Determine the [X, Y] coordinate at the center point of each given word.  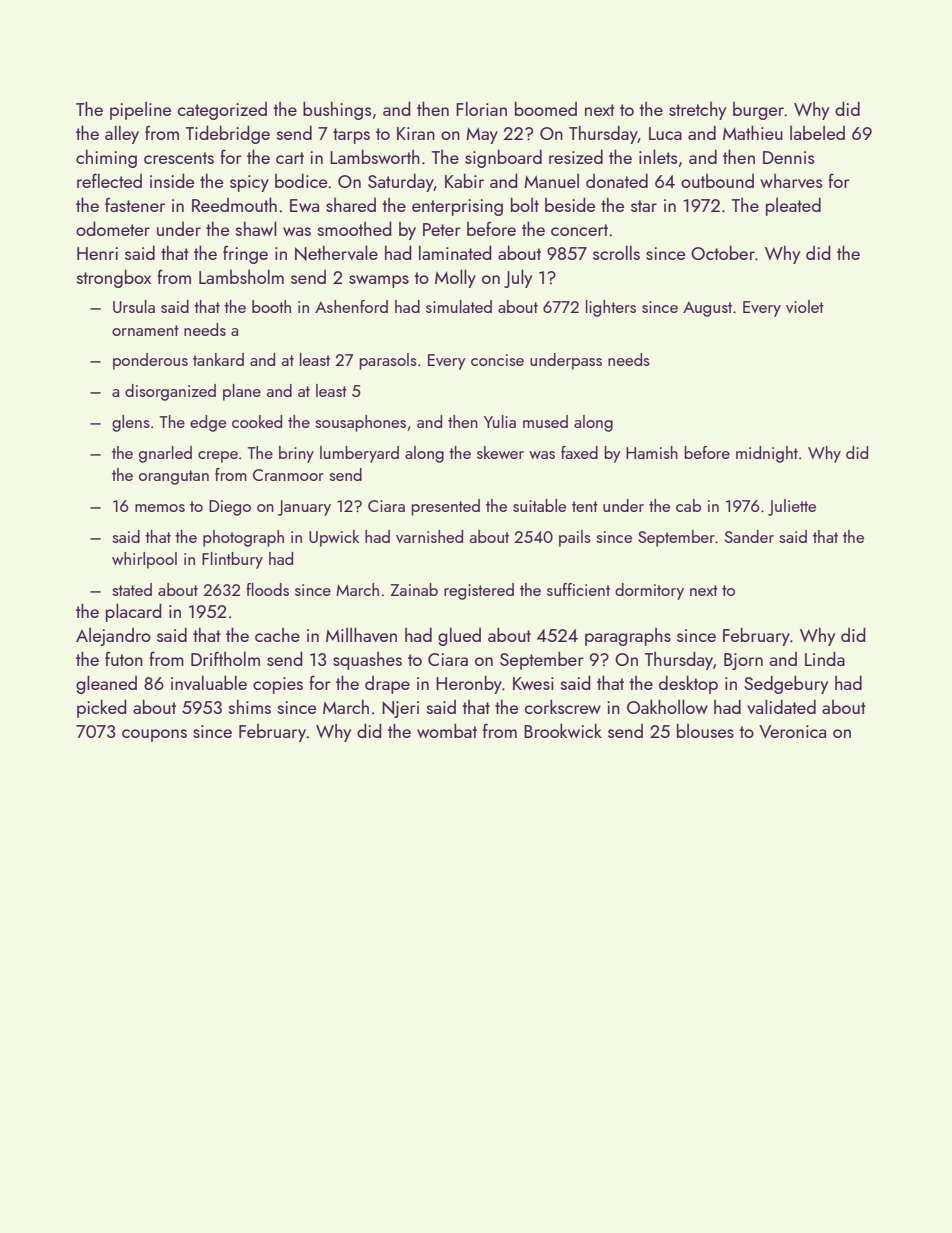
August [707, 309]
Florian [481, 108]
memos [160, 508]
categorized [222, 111]
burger [758, 111]
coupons [154, 735]
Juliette [792, 507]
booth [271, 306]
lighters [611, 308]
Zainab [414, 589]
